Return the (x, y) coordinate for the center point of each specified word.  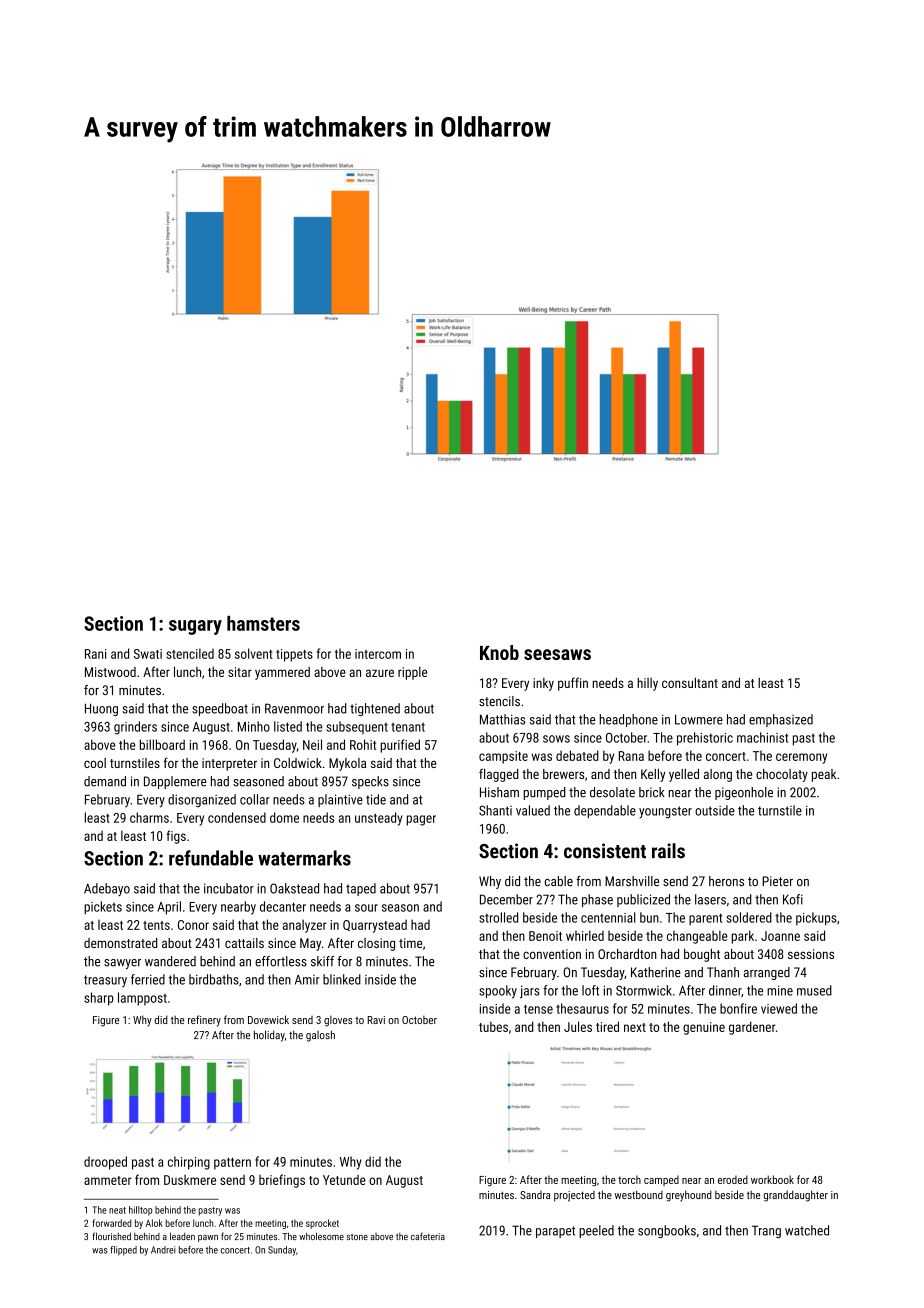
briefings (282, 1181)
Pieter (777, 881)
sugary (195, 627)
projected (574, 1196)
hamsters (263, 623)
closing (376, 944)
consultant (690, 682)
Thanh (723, 972)
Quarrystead (375, 926)
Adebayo (107, 889)
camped (661, 1180)
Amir (307, 980)
